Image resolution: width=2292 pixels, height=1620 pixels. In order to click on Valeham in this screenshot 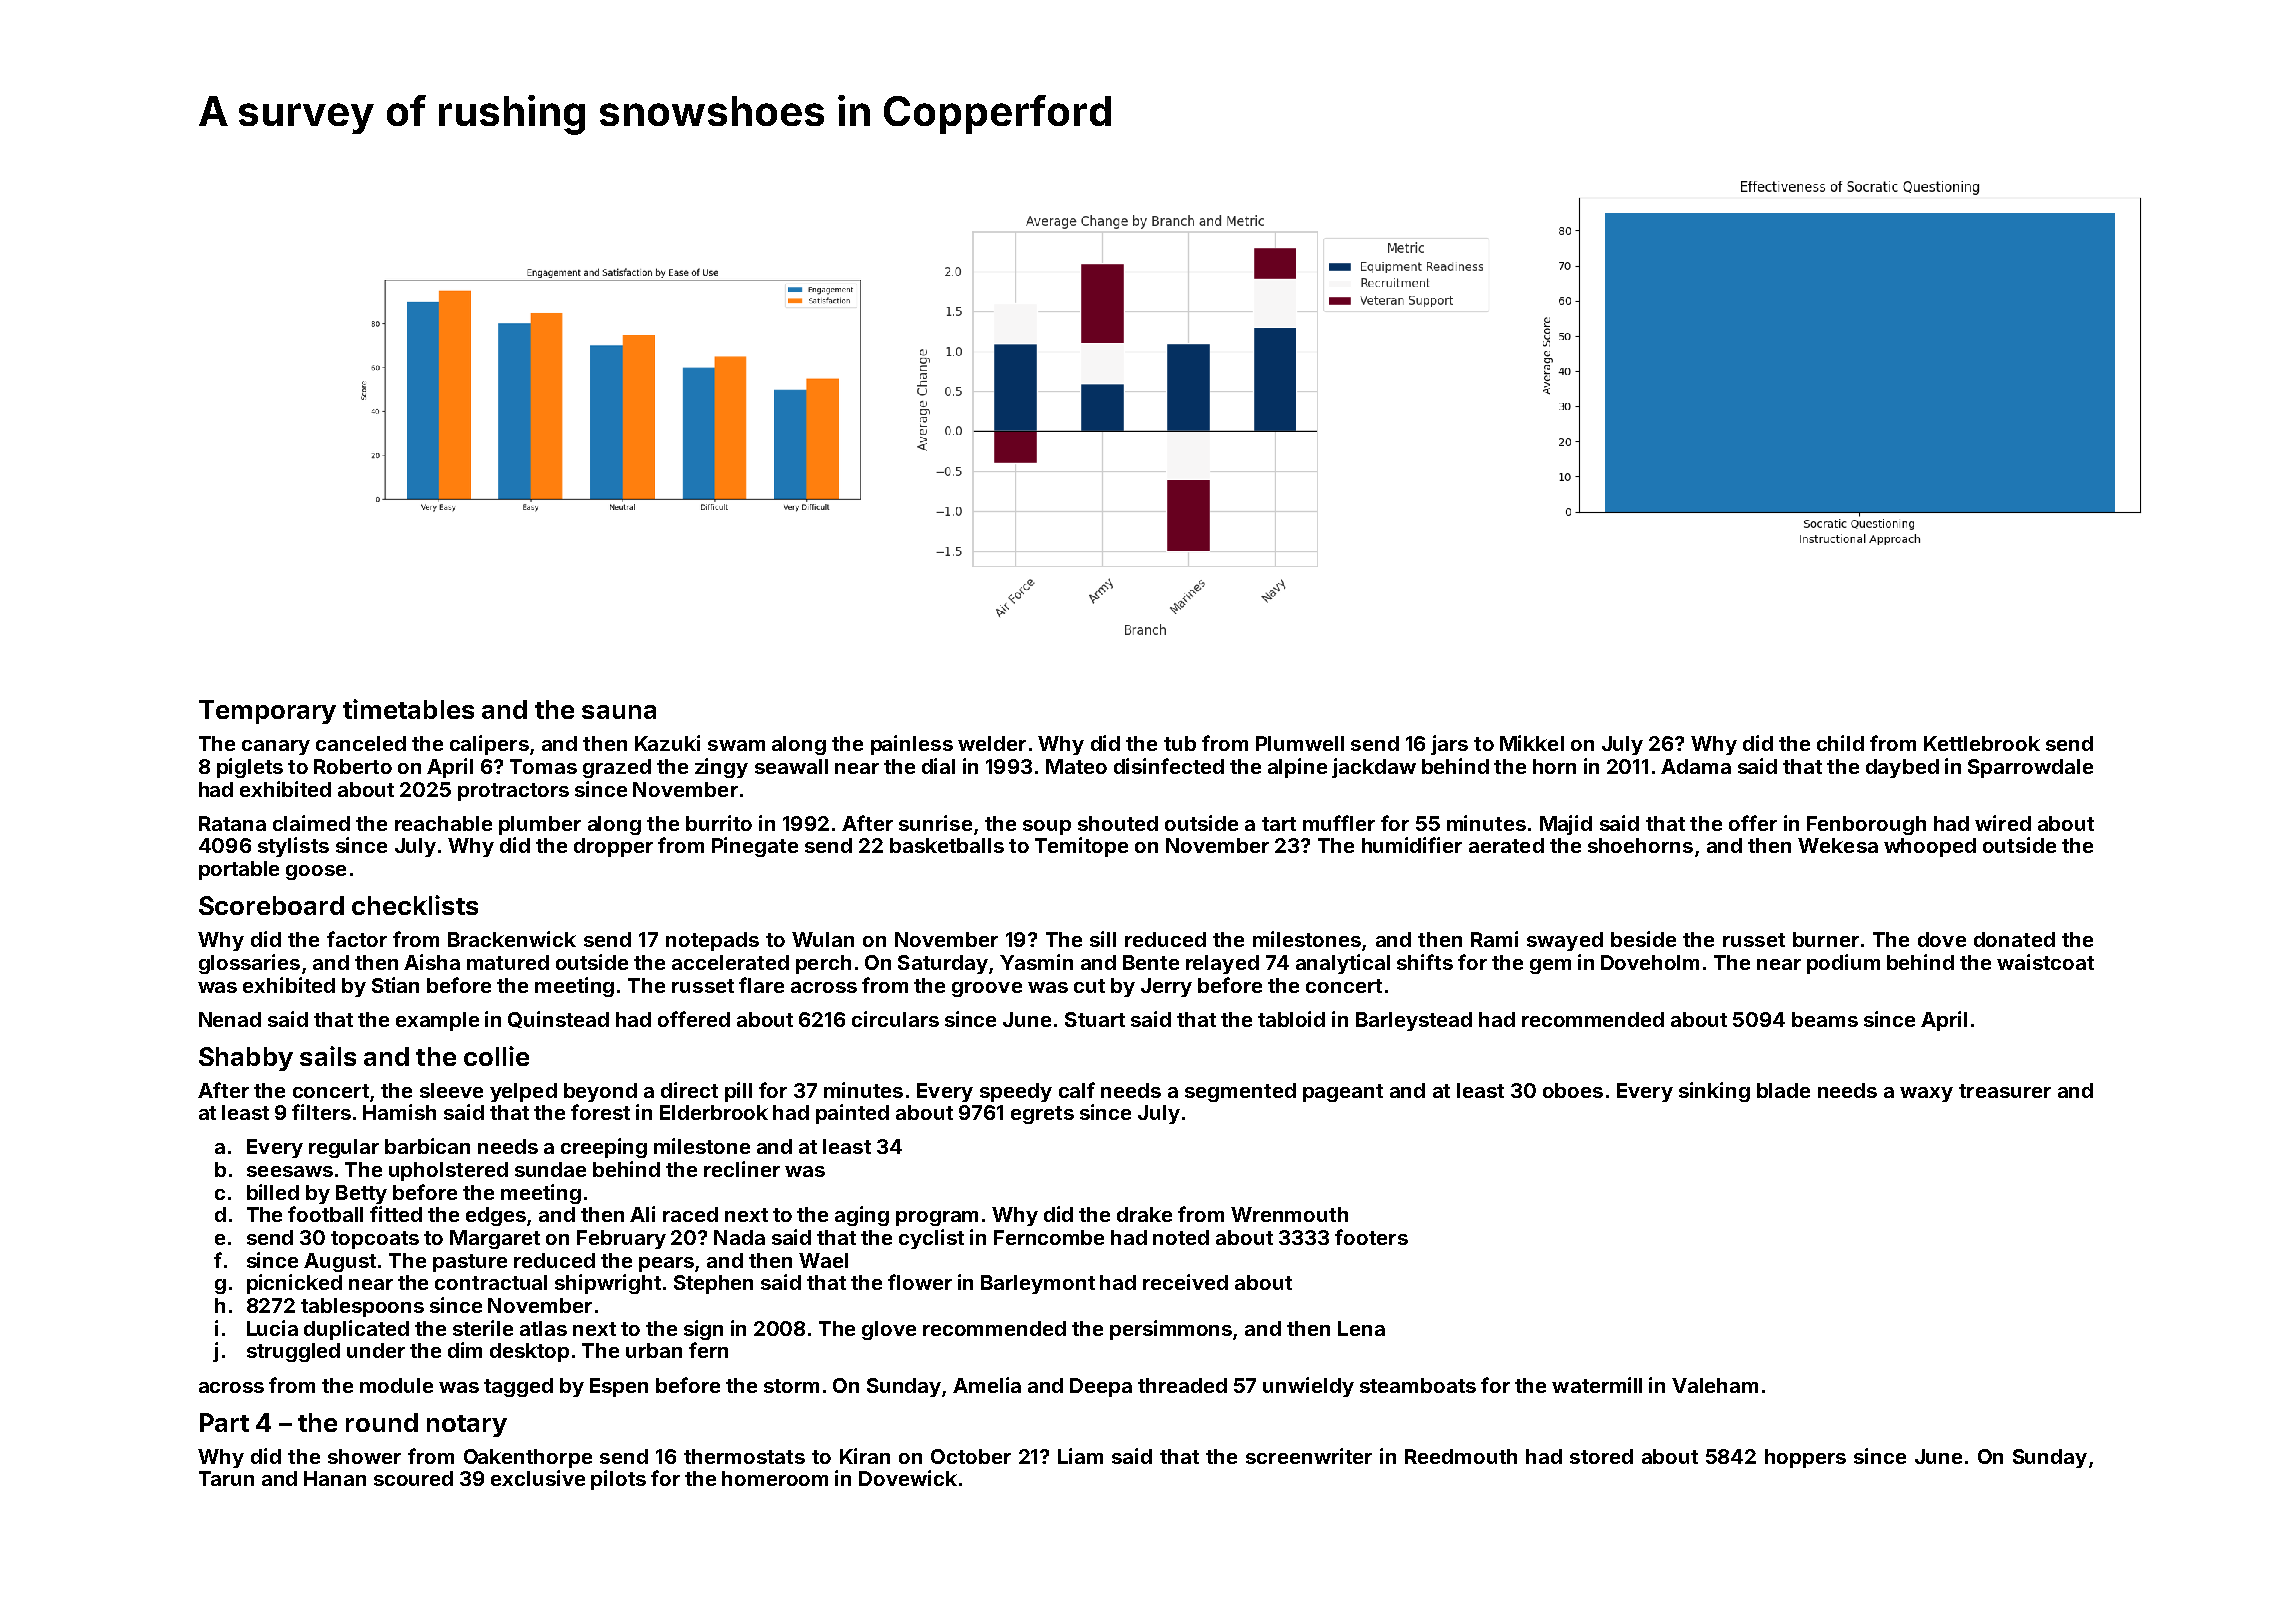, I will do `click(1715, 1385)`.
